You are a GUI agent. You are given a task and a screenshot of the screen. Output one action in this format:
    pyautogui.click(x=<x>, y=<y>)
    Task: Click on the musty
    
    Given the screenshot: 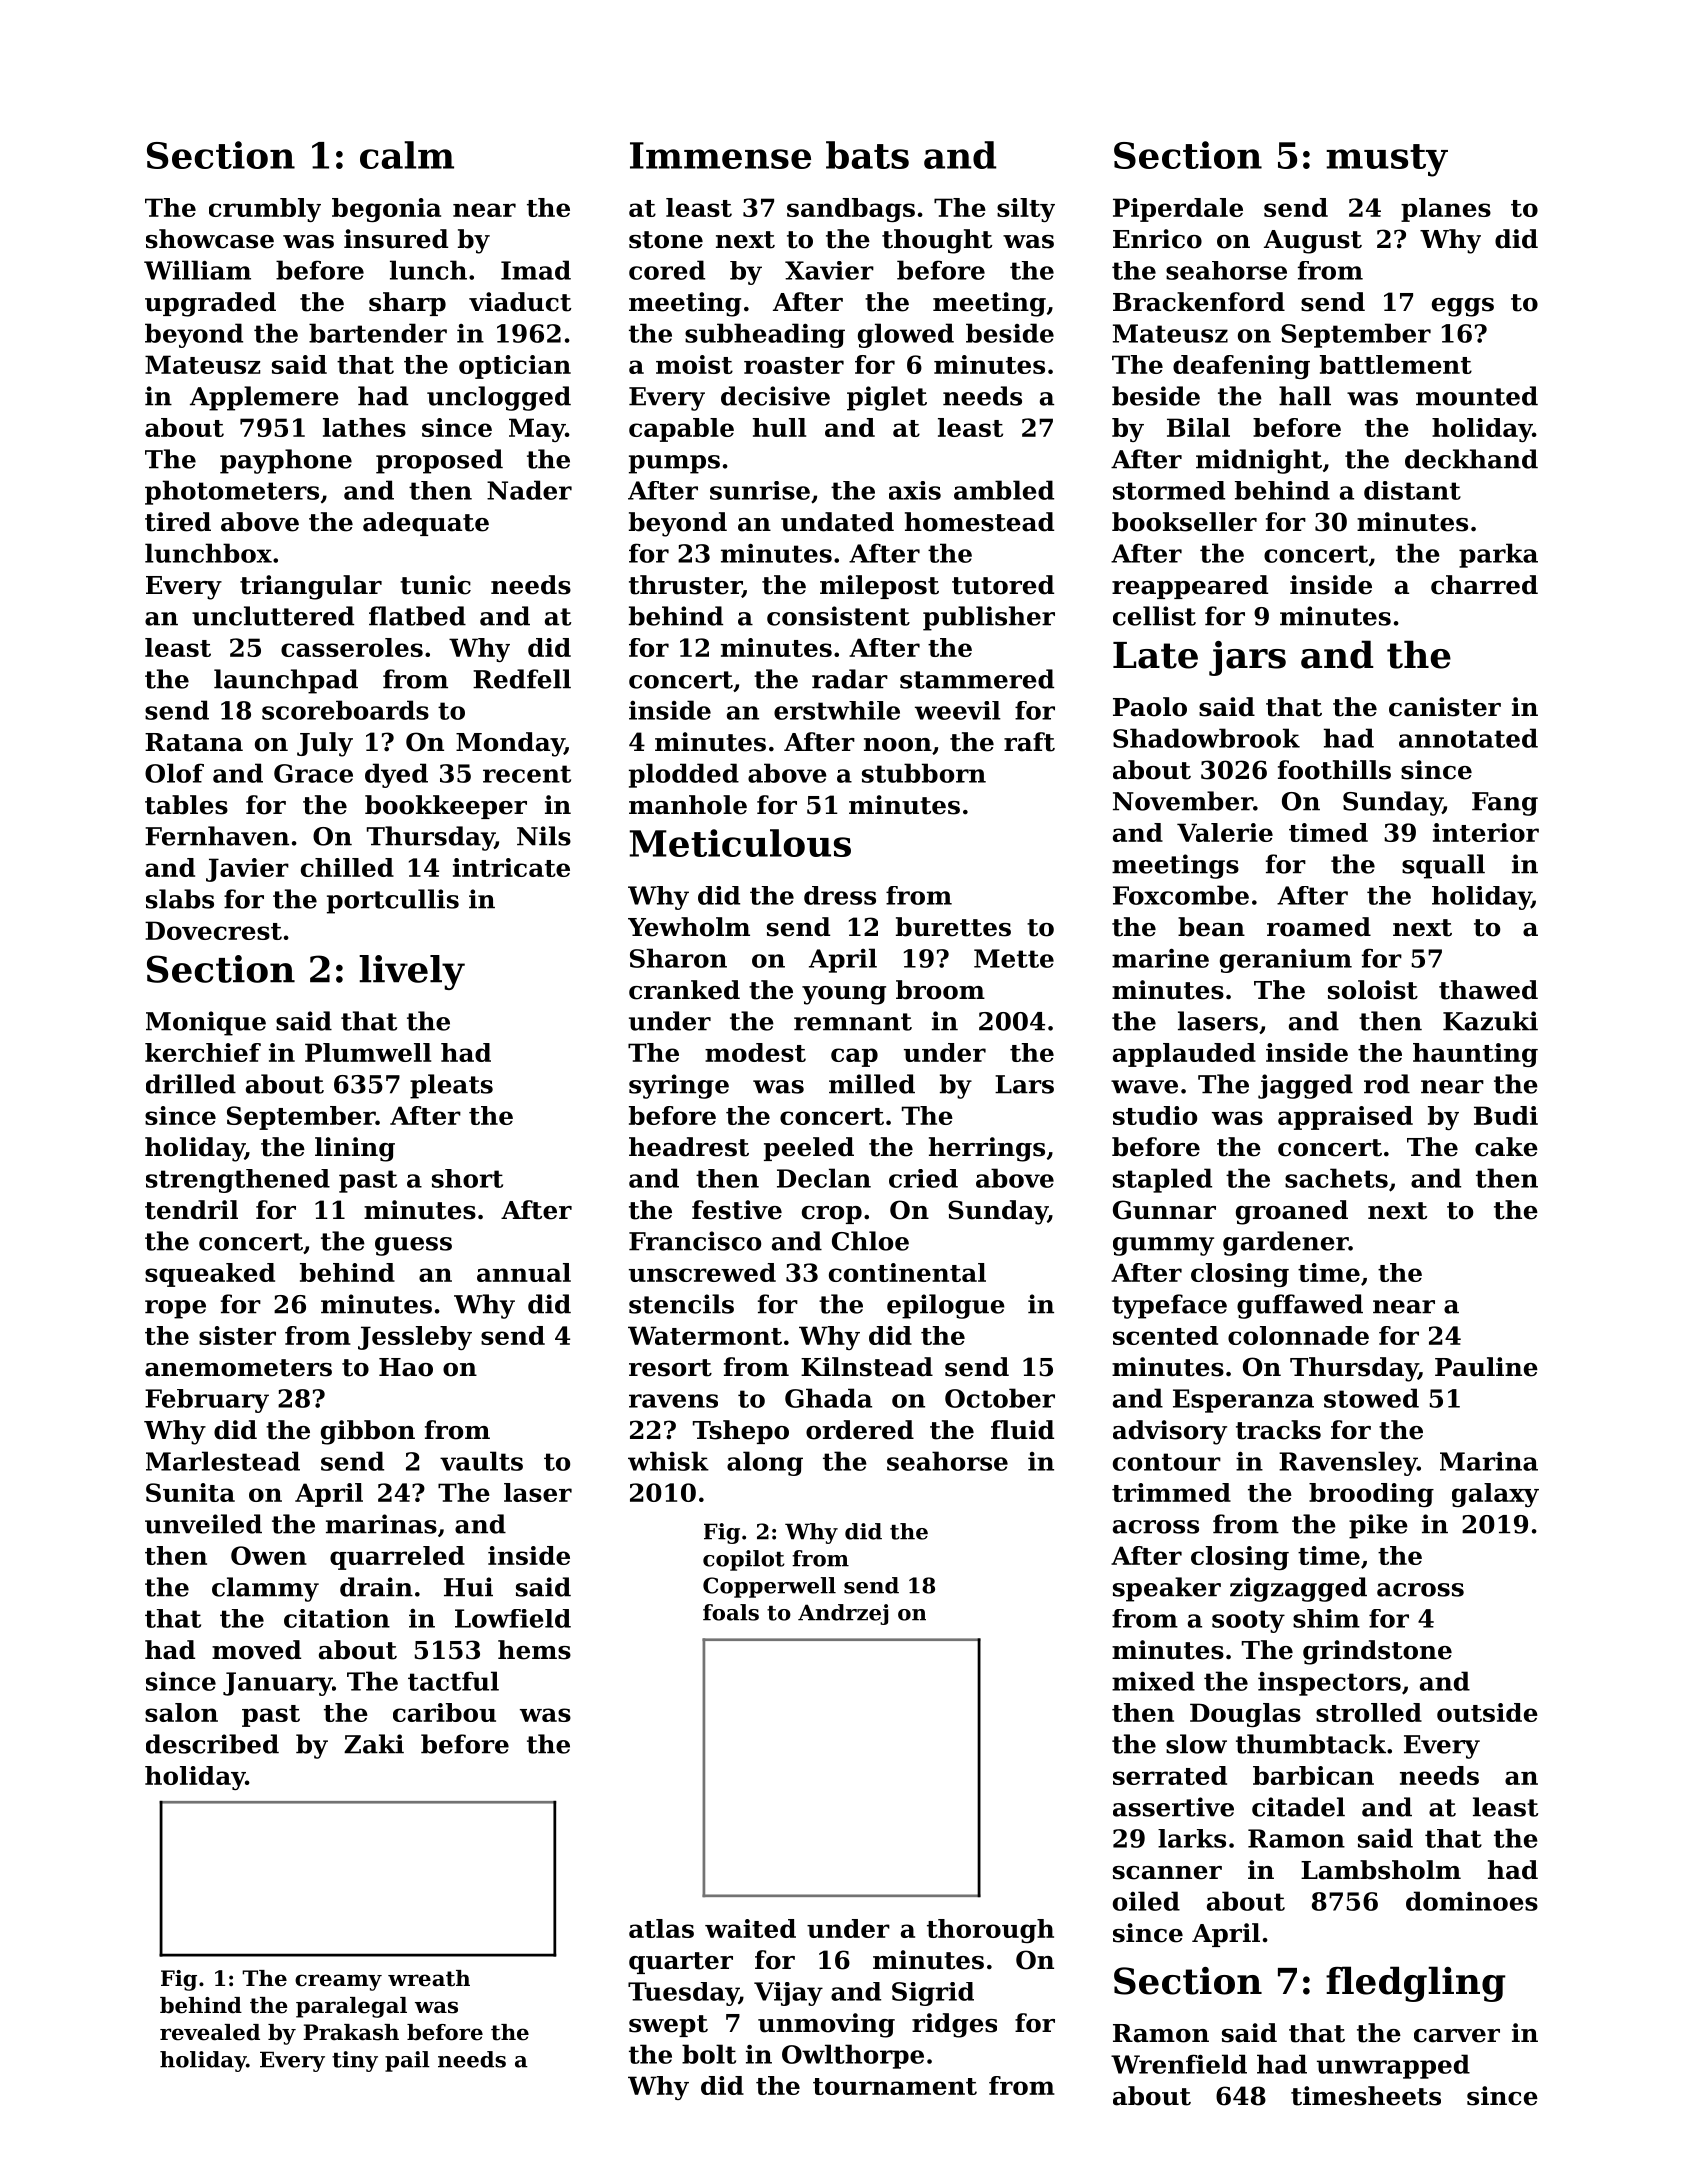 What is the action you would take?
    pyautogui.click(x=1387, y=160)
